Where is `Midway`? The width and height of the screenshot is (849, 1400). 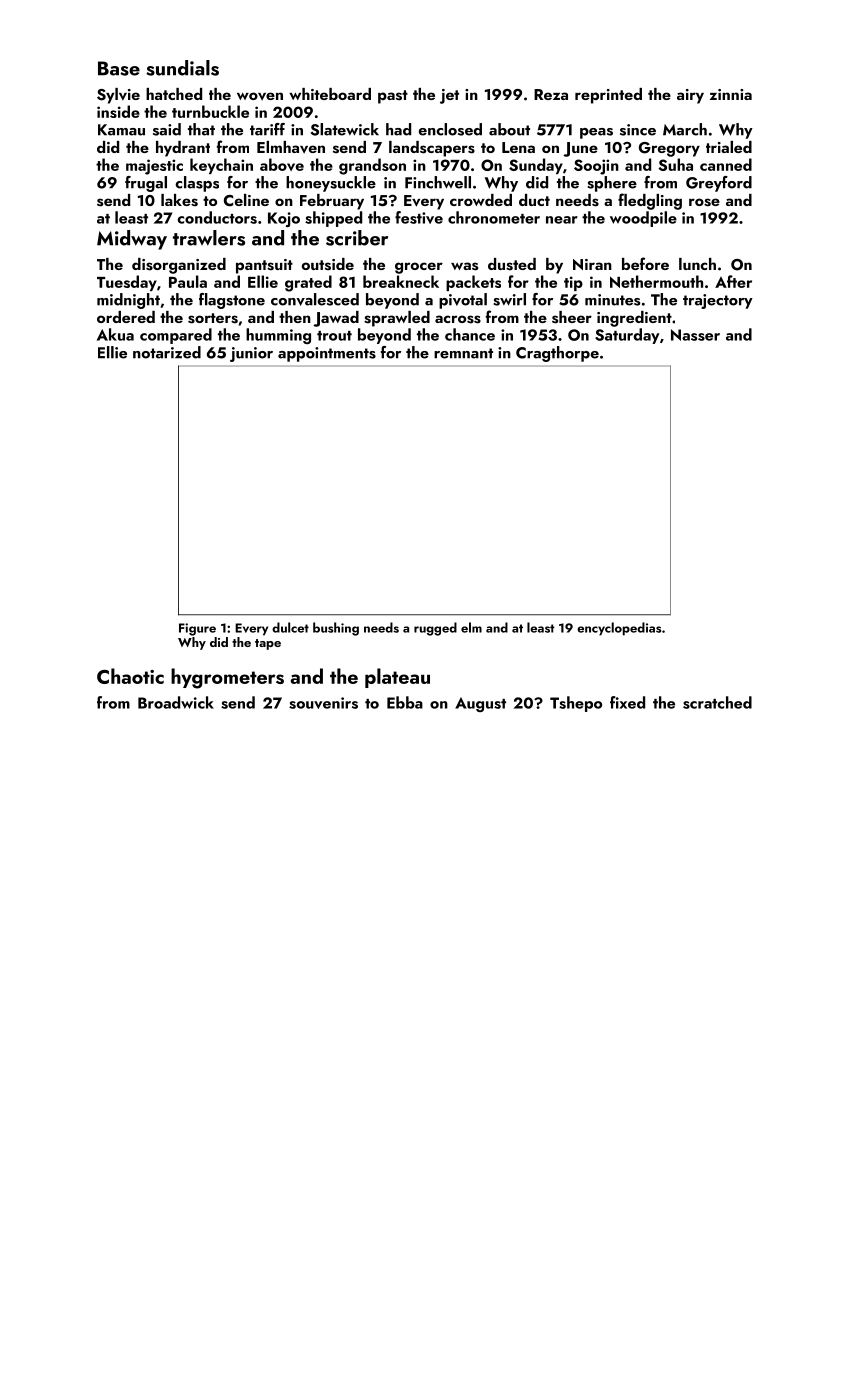 Midway is located at coordinates (132, 240).
